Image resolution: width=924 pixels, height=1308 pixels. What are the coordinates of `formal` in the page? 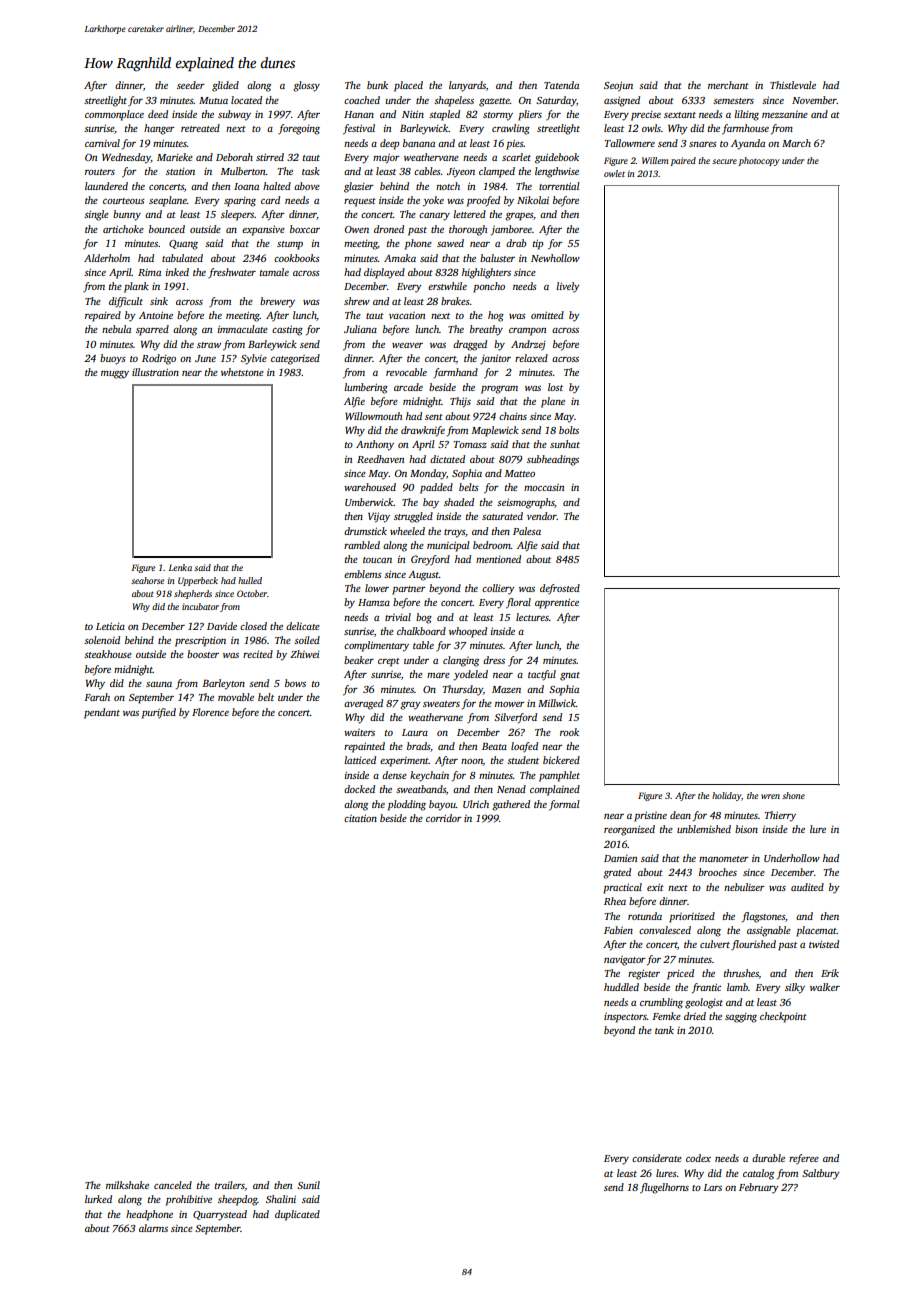 It's located at (564, 805).
